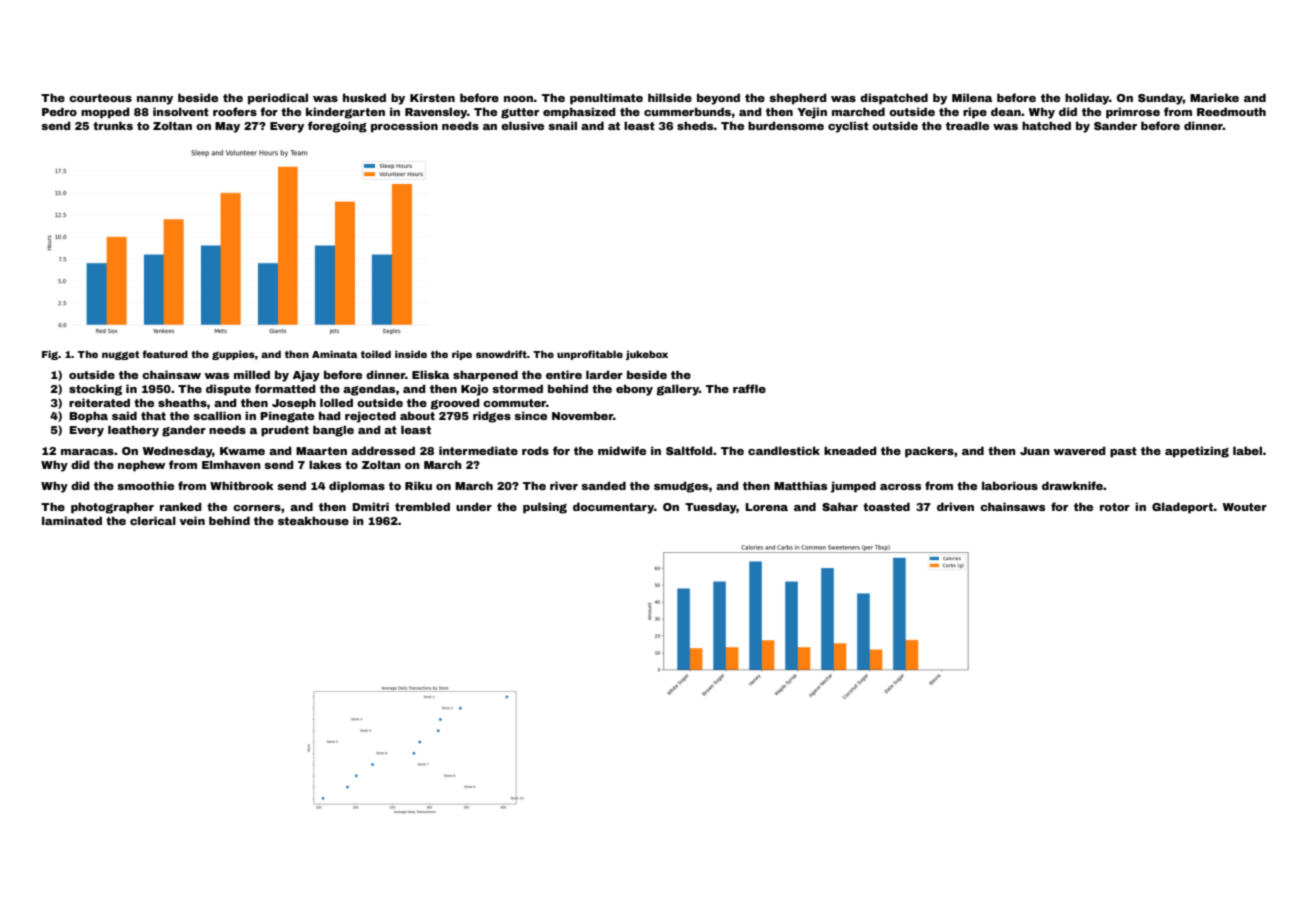  Describe the element at coordinates (192, 520) in the document. I see `vein` at that location.
